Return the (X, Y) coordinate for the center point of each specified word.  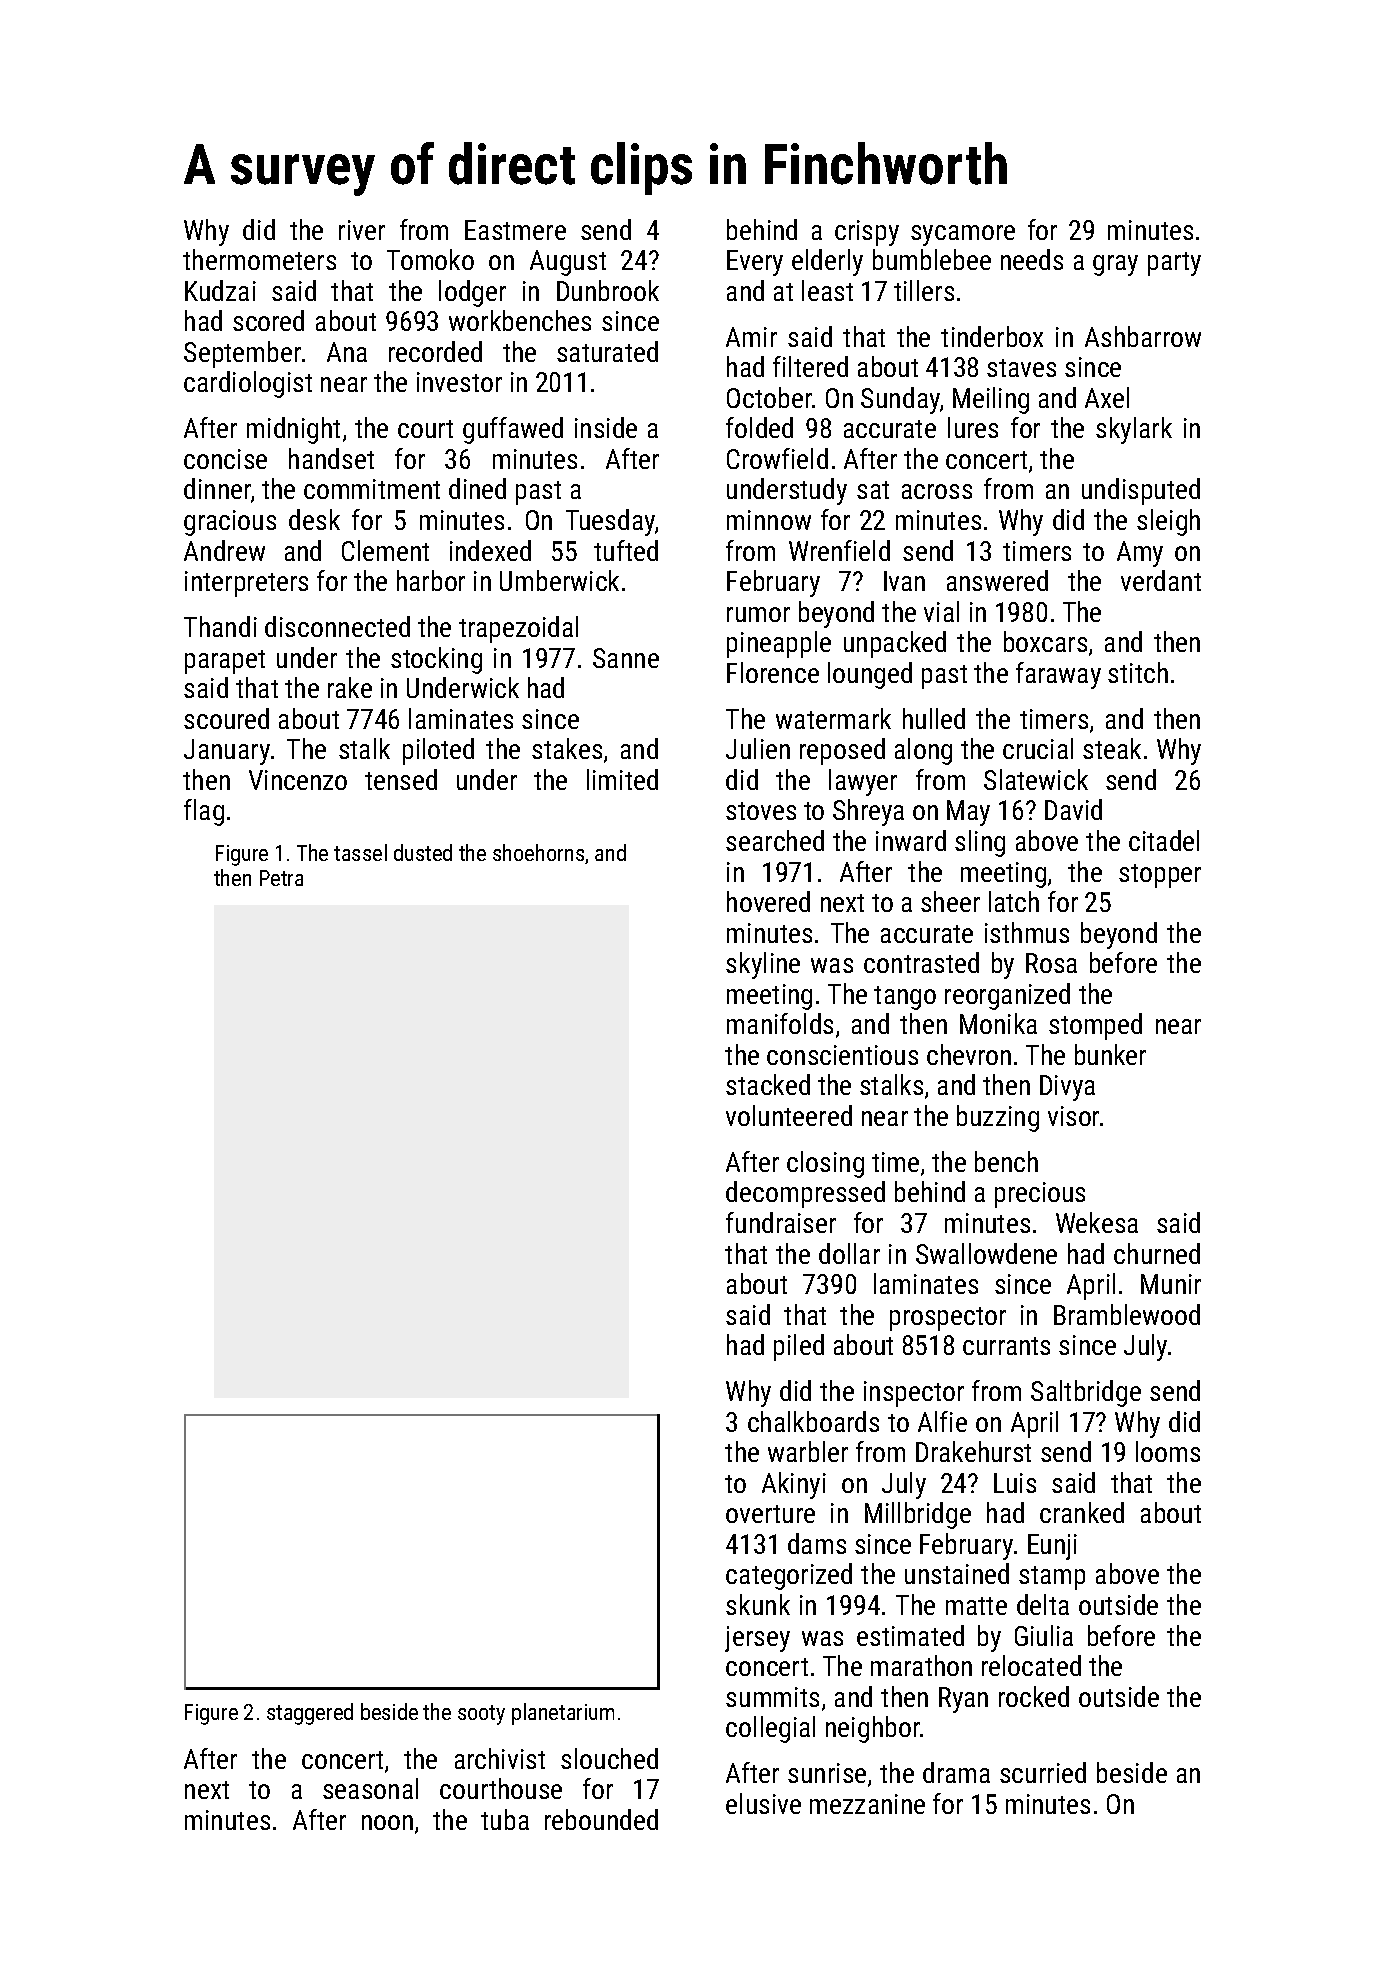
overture (770, 1514)
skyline (763, 965)
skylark (1134, 430)
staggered (310, 1714)
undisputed (1141, 491)
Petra (281, 878)
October (769, 397)
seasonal (370, 1788)
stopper (1160, 876)
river (362, 230)
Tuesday (610, 522)
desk (314, 519)
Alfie (942, 1421)
